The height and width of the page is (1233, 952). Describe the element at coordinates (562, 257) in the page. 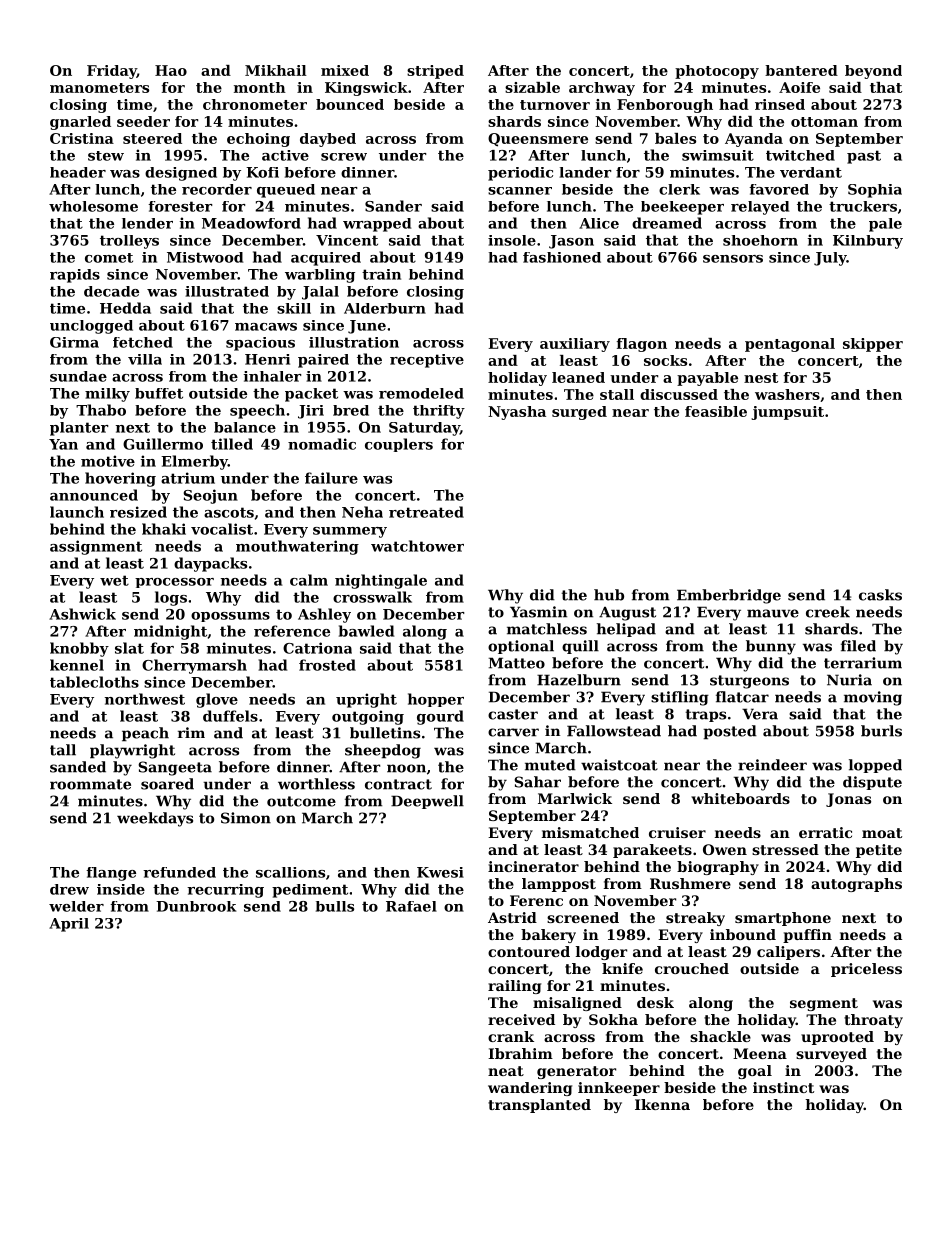

I see `fashioned` at that location.
